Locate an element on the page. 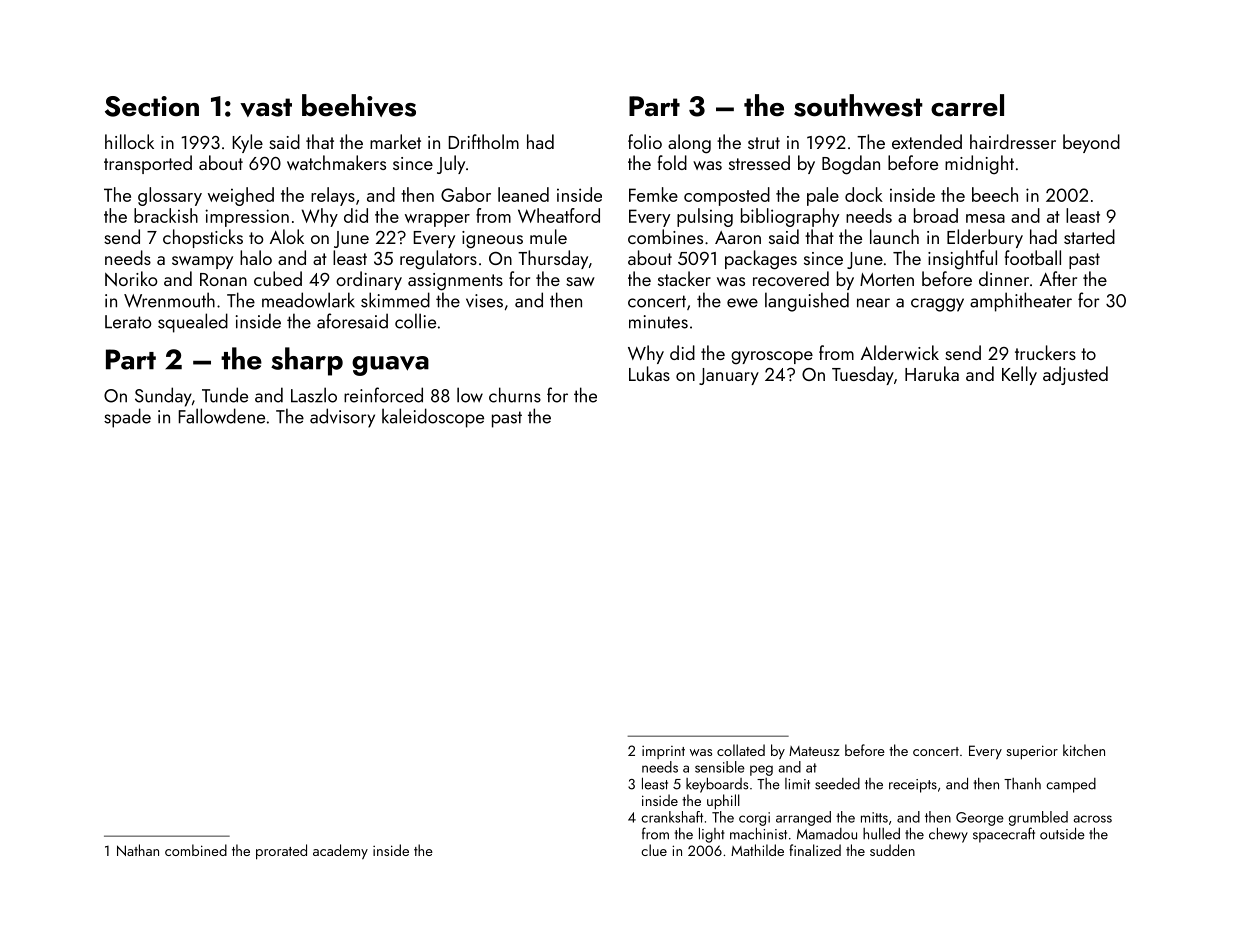  relays is located at coordinates (333, 196).
